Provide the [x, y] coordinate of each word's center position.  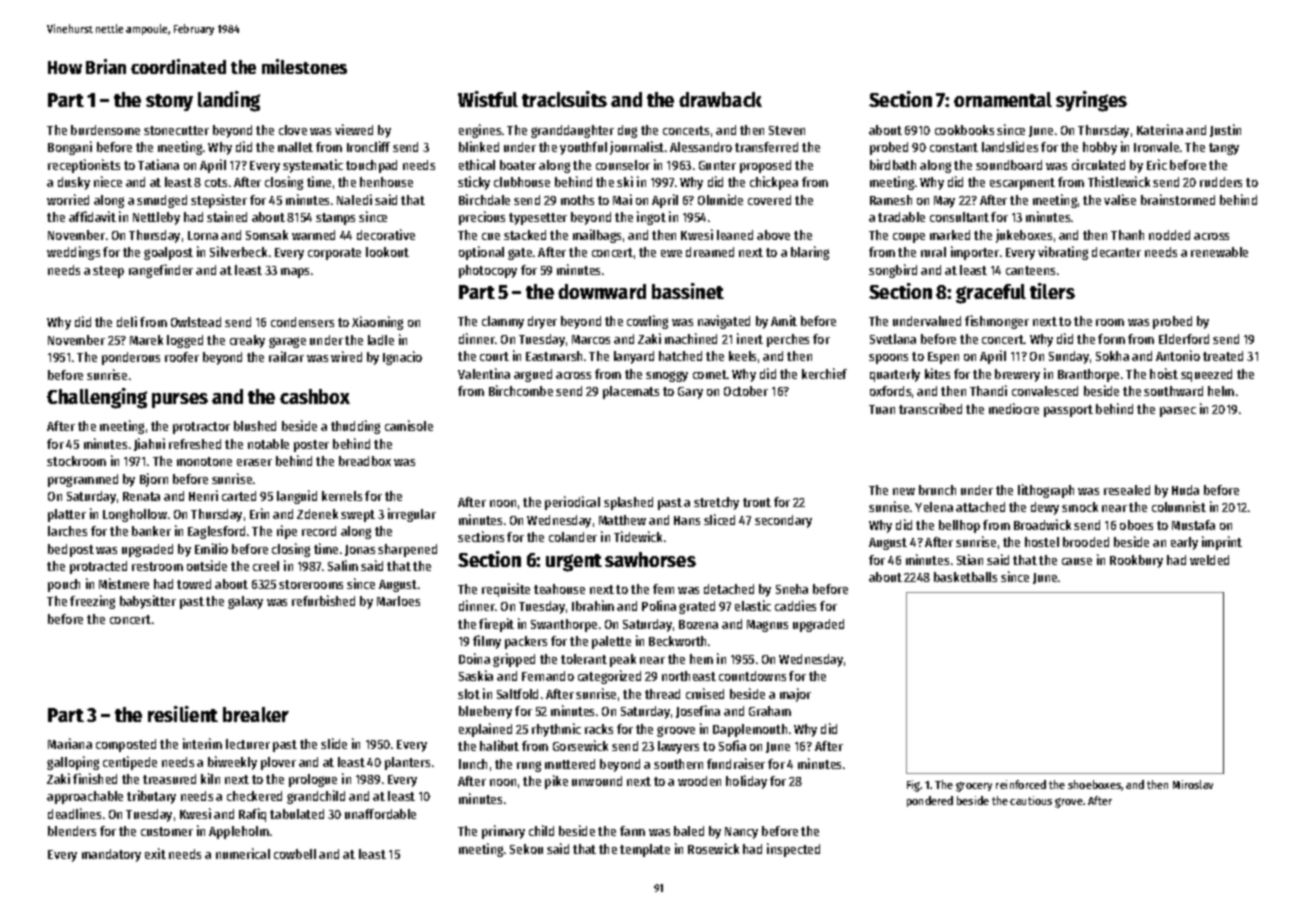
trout [757, 502]
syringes [1091, 101]
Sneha [792, 589]
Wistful [488, 99]
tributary [151, 797]
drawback [720, 99]
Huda [1185, 490]
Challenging [97, 398]
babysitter [148, 602]
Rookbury [1136, 561]
